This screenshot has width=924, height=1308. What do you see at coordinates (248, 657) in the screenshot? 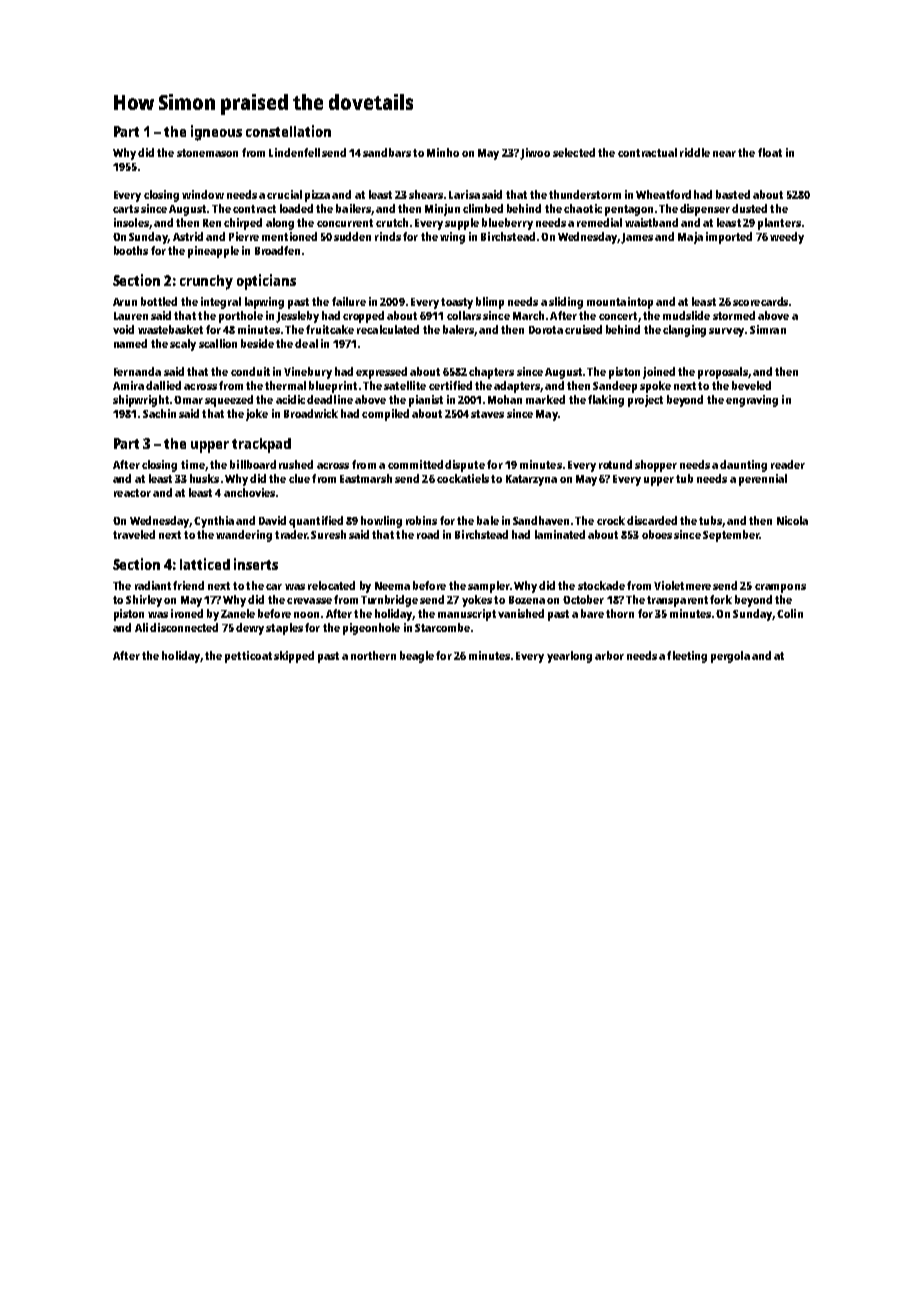
I see `petticoat` at bounding box center [248, 657].
